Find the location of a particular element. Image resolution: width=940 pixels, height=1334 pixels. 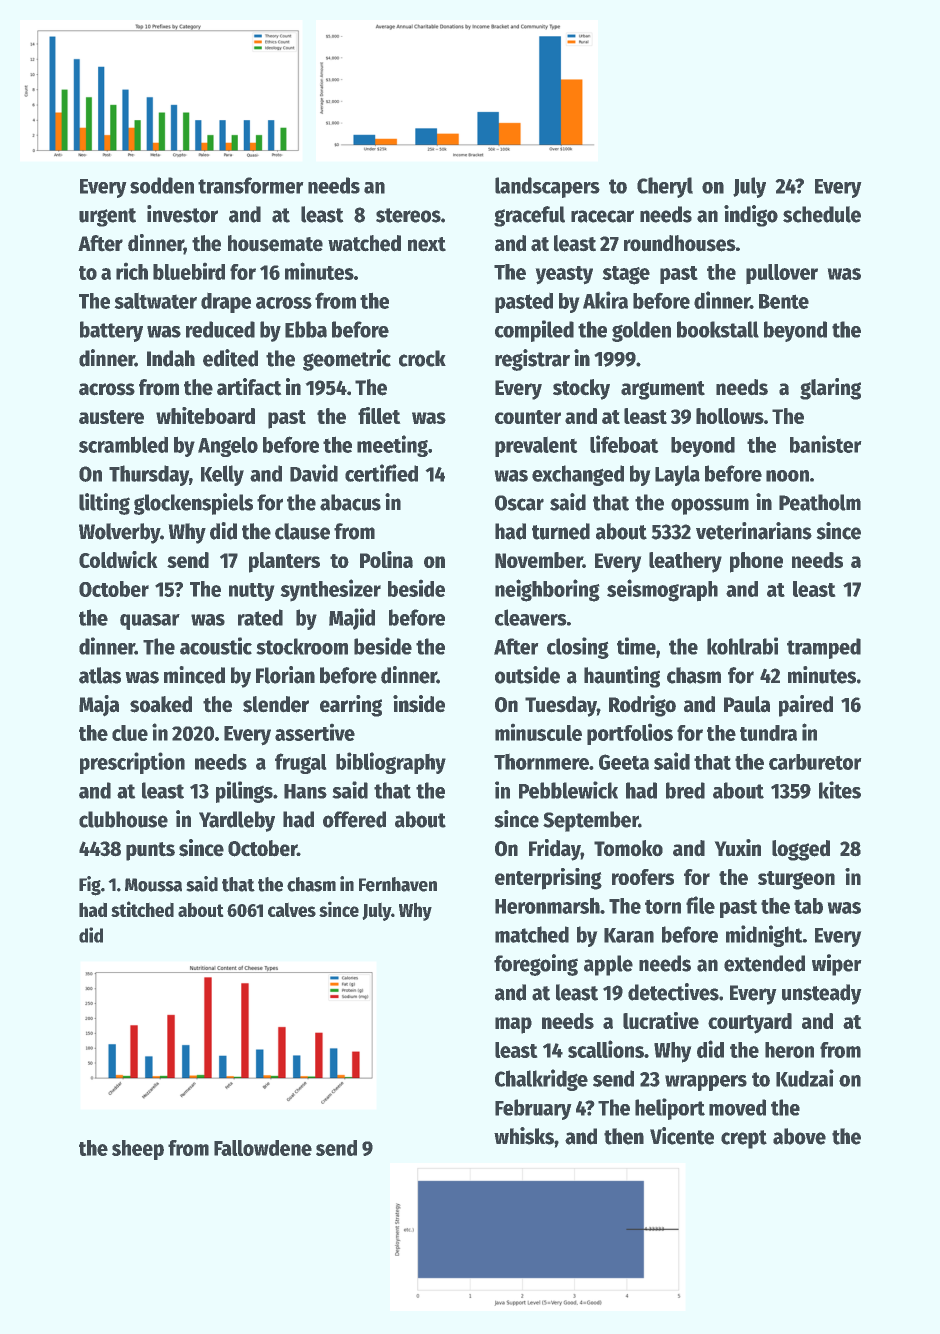

sturgeon is located at coordinates (796, 880).
